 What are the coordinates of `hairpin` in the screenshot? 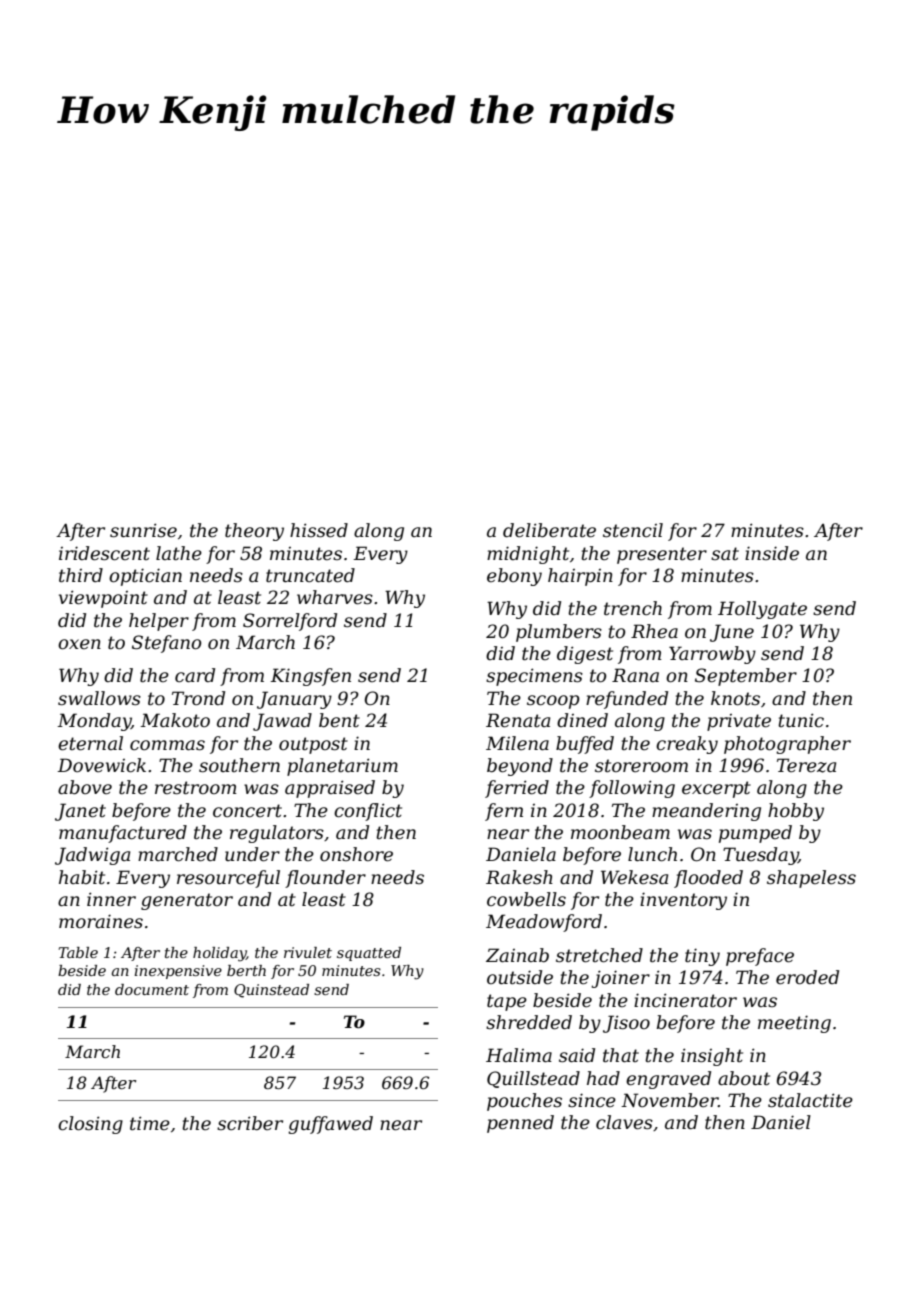 It's located at (580, 577).
